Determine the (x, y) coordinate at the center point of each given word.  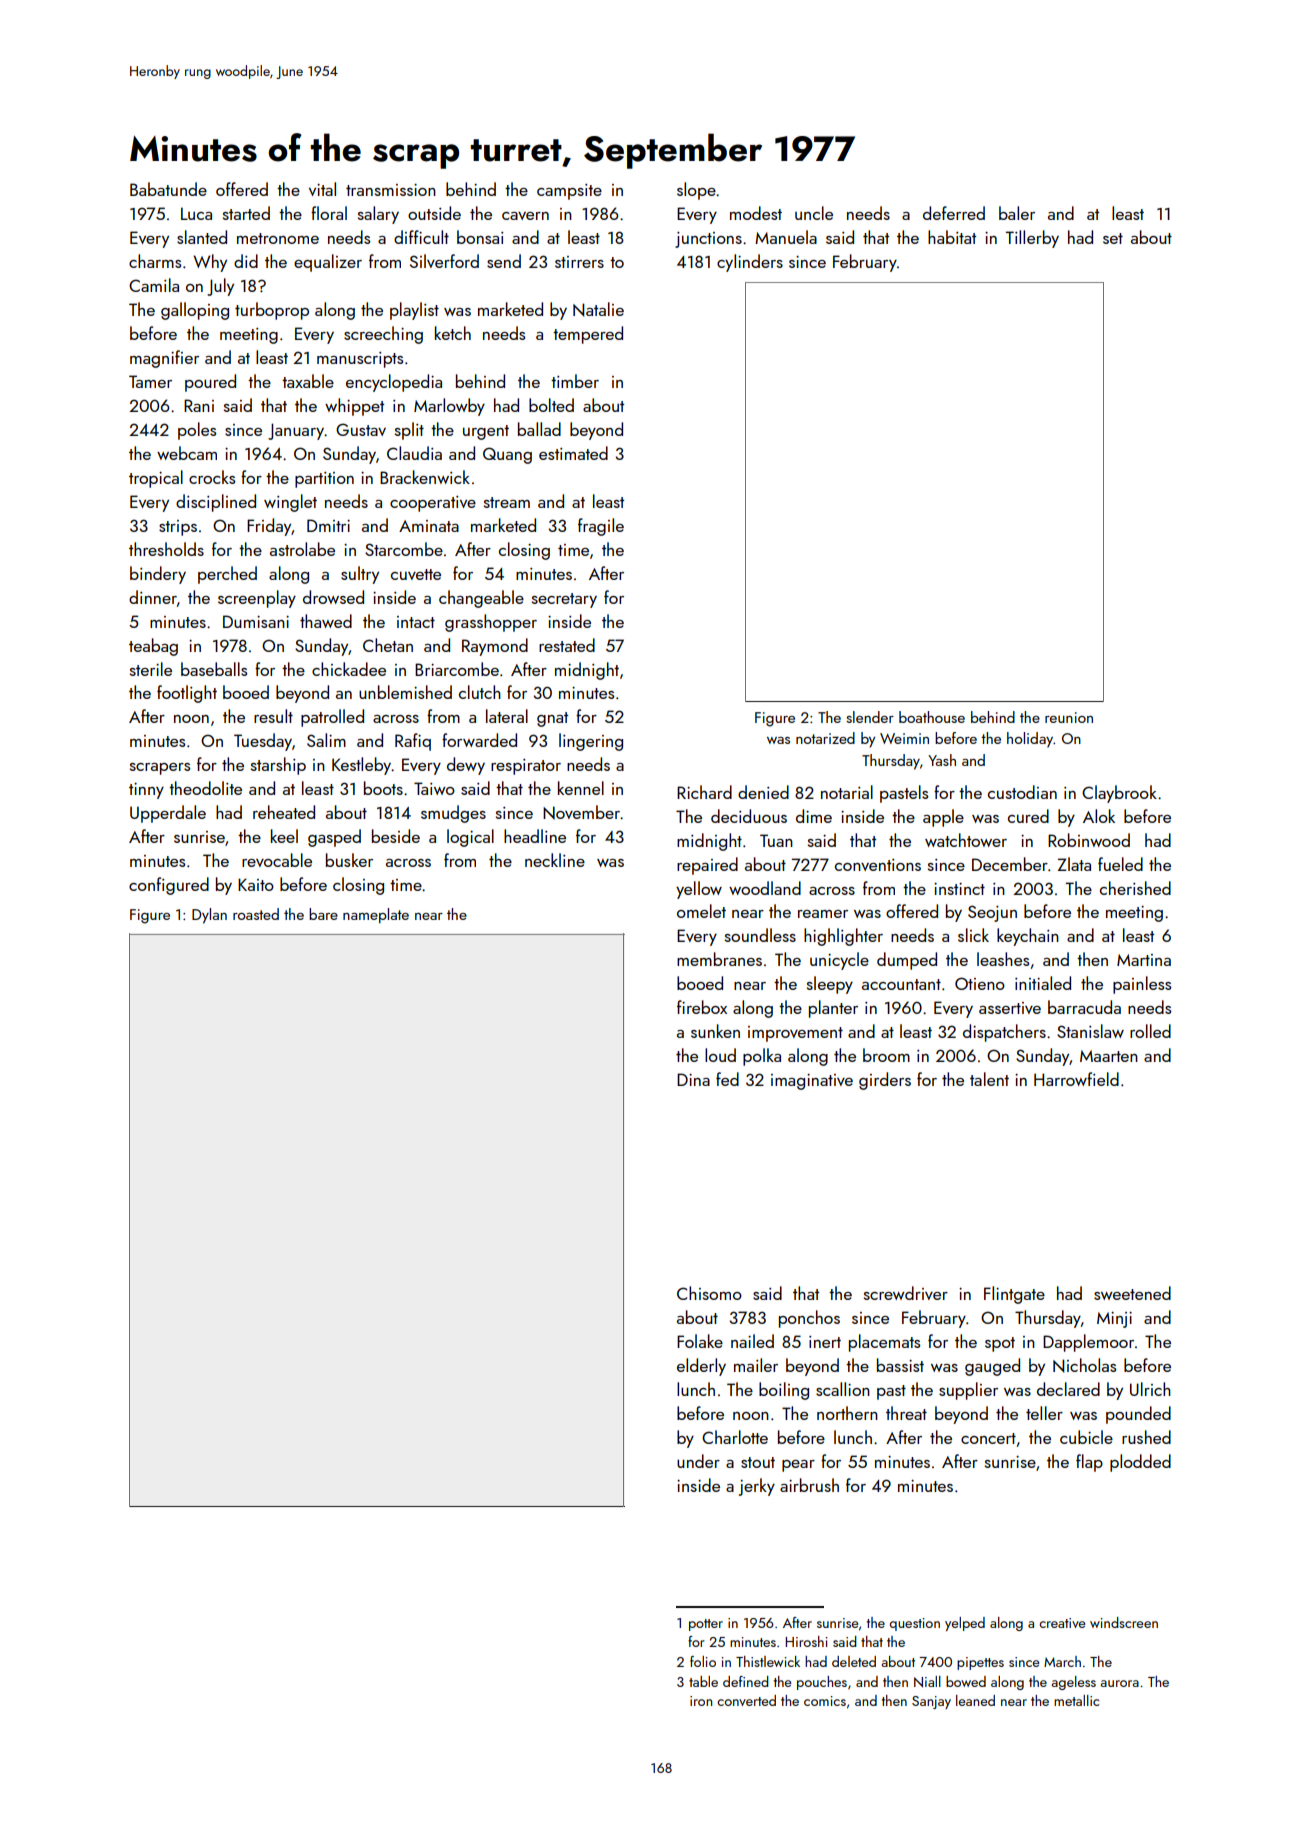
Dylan (209, 916)
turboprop (272, 311)
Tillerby (1032, 239)
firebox (702, 1007)
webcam (187, 453)
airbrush (809, 1485)
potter (706, 1625)
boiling (784, 1391)
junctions (708, 240)
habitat (952, 237)
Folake (700, 1341)
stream (507, 502)
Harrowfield (1076, 1079)
